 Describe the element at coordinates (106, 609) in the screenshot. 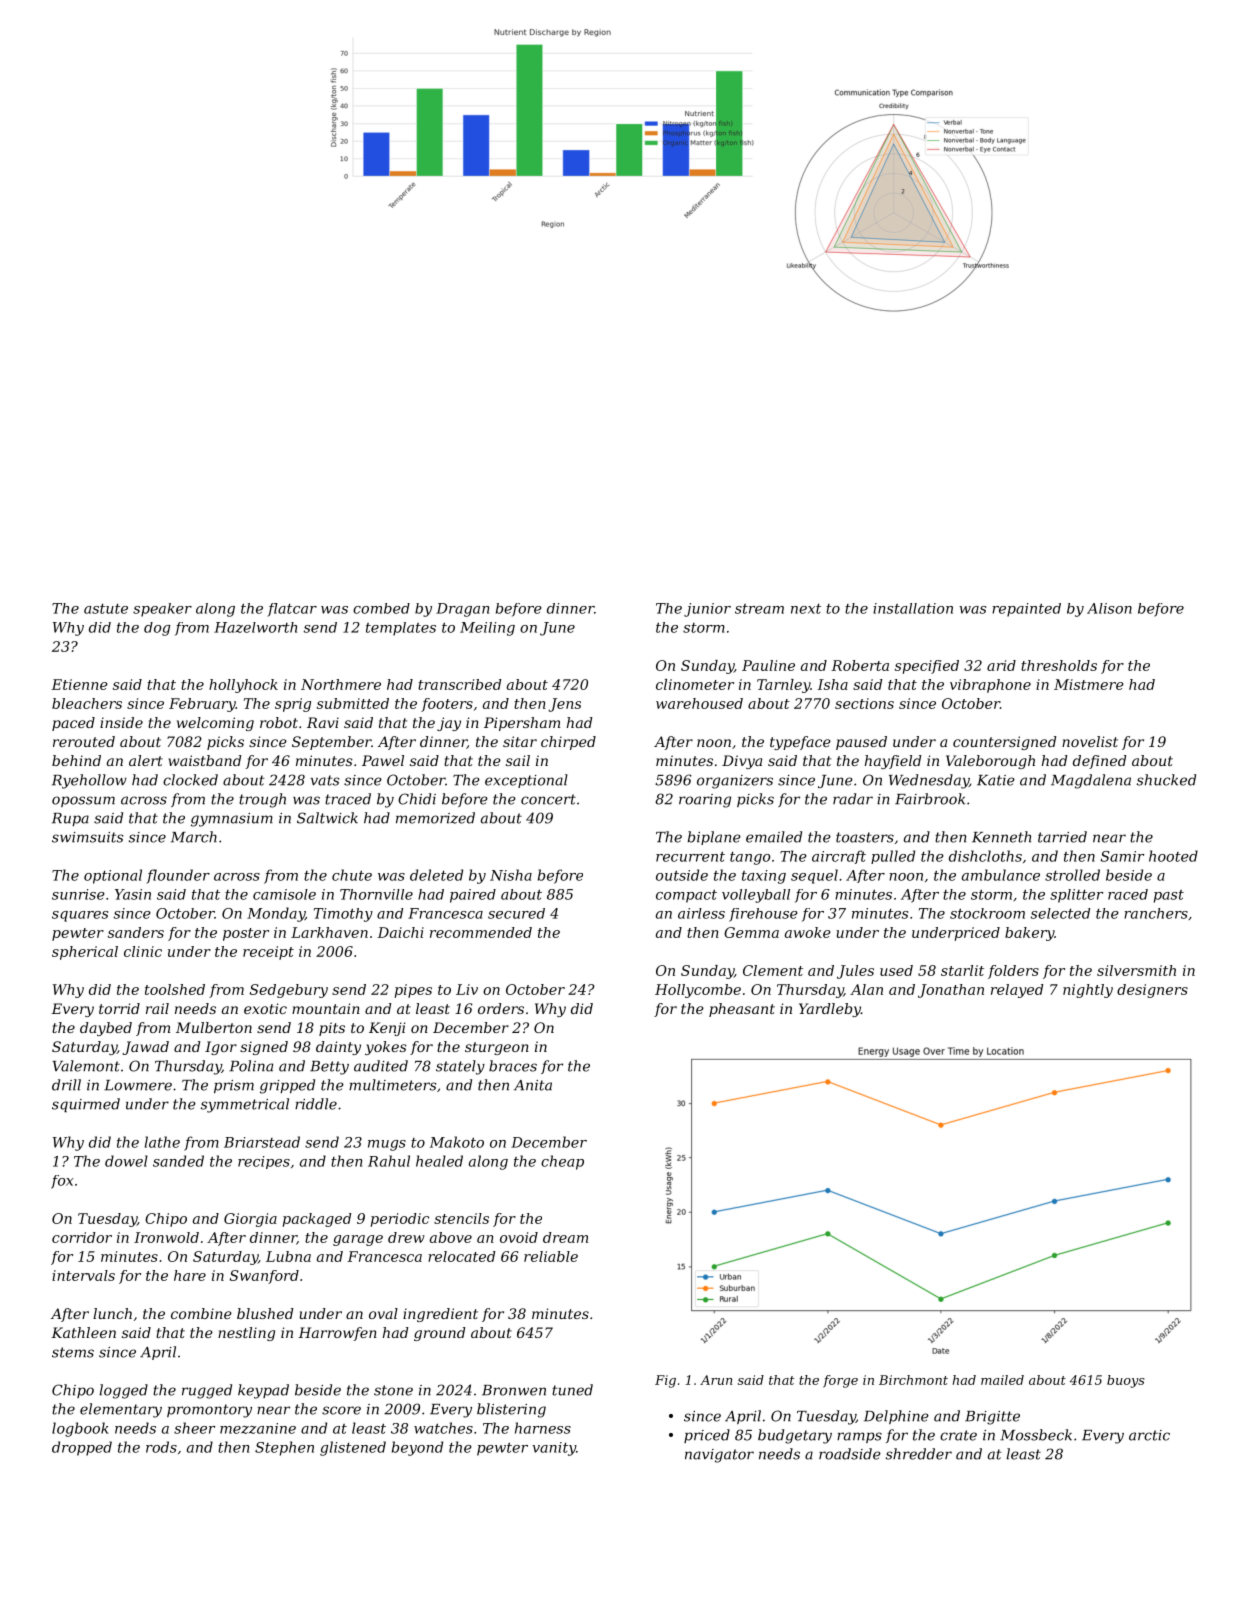

I see `astute` at that location.
